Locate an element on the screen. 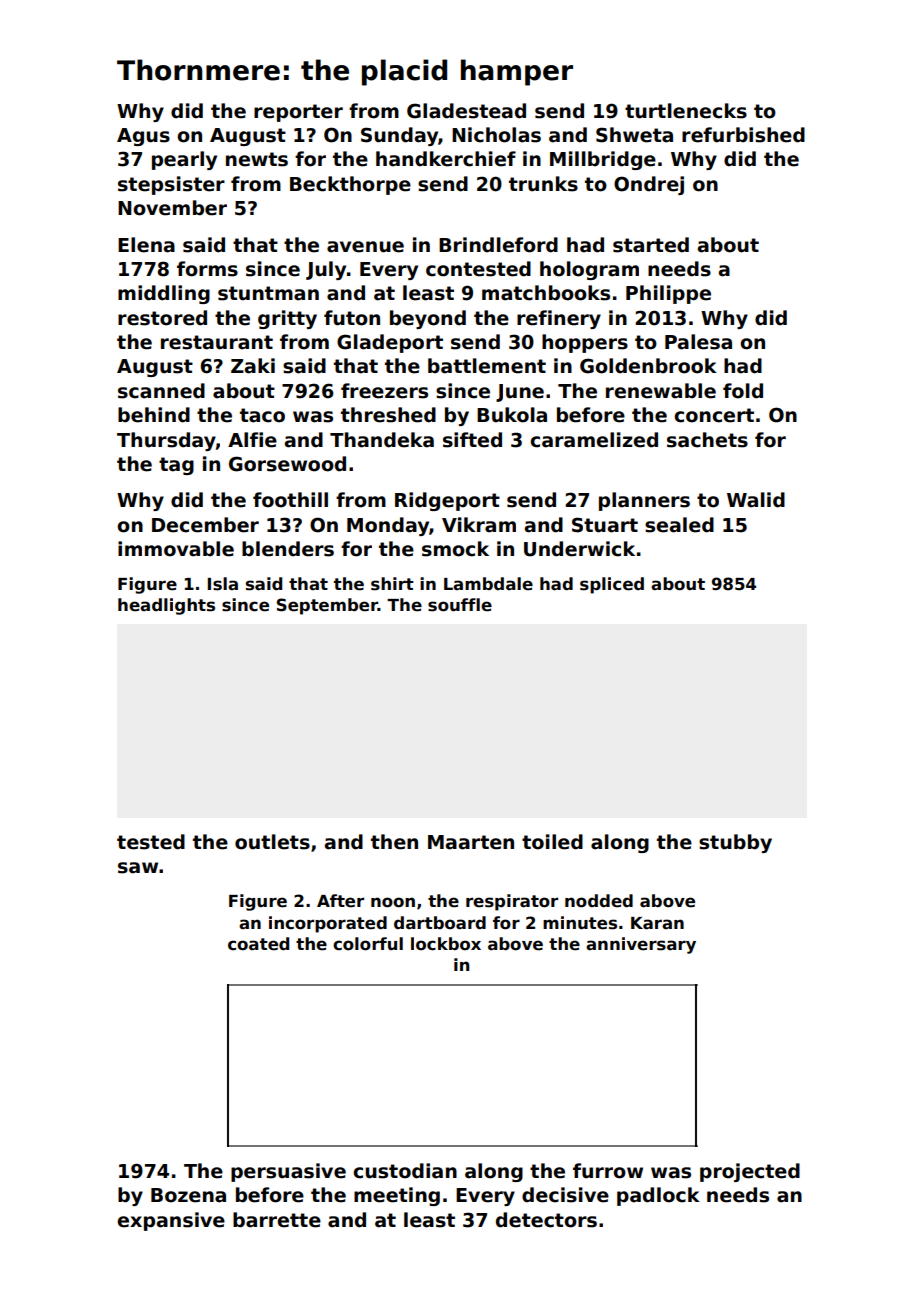 Image resolution: width=924 pixels, height=1308 pixels. Gladestead is located at coordinates (466, 111).
